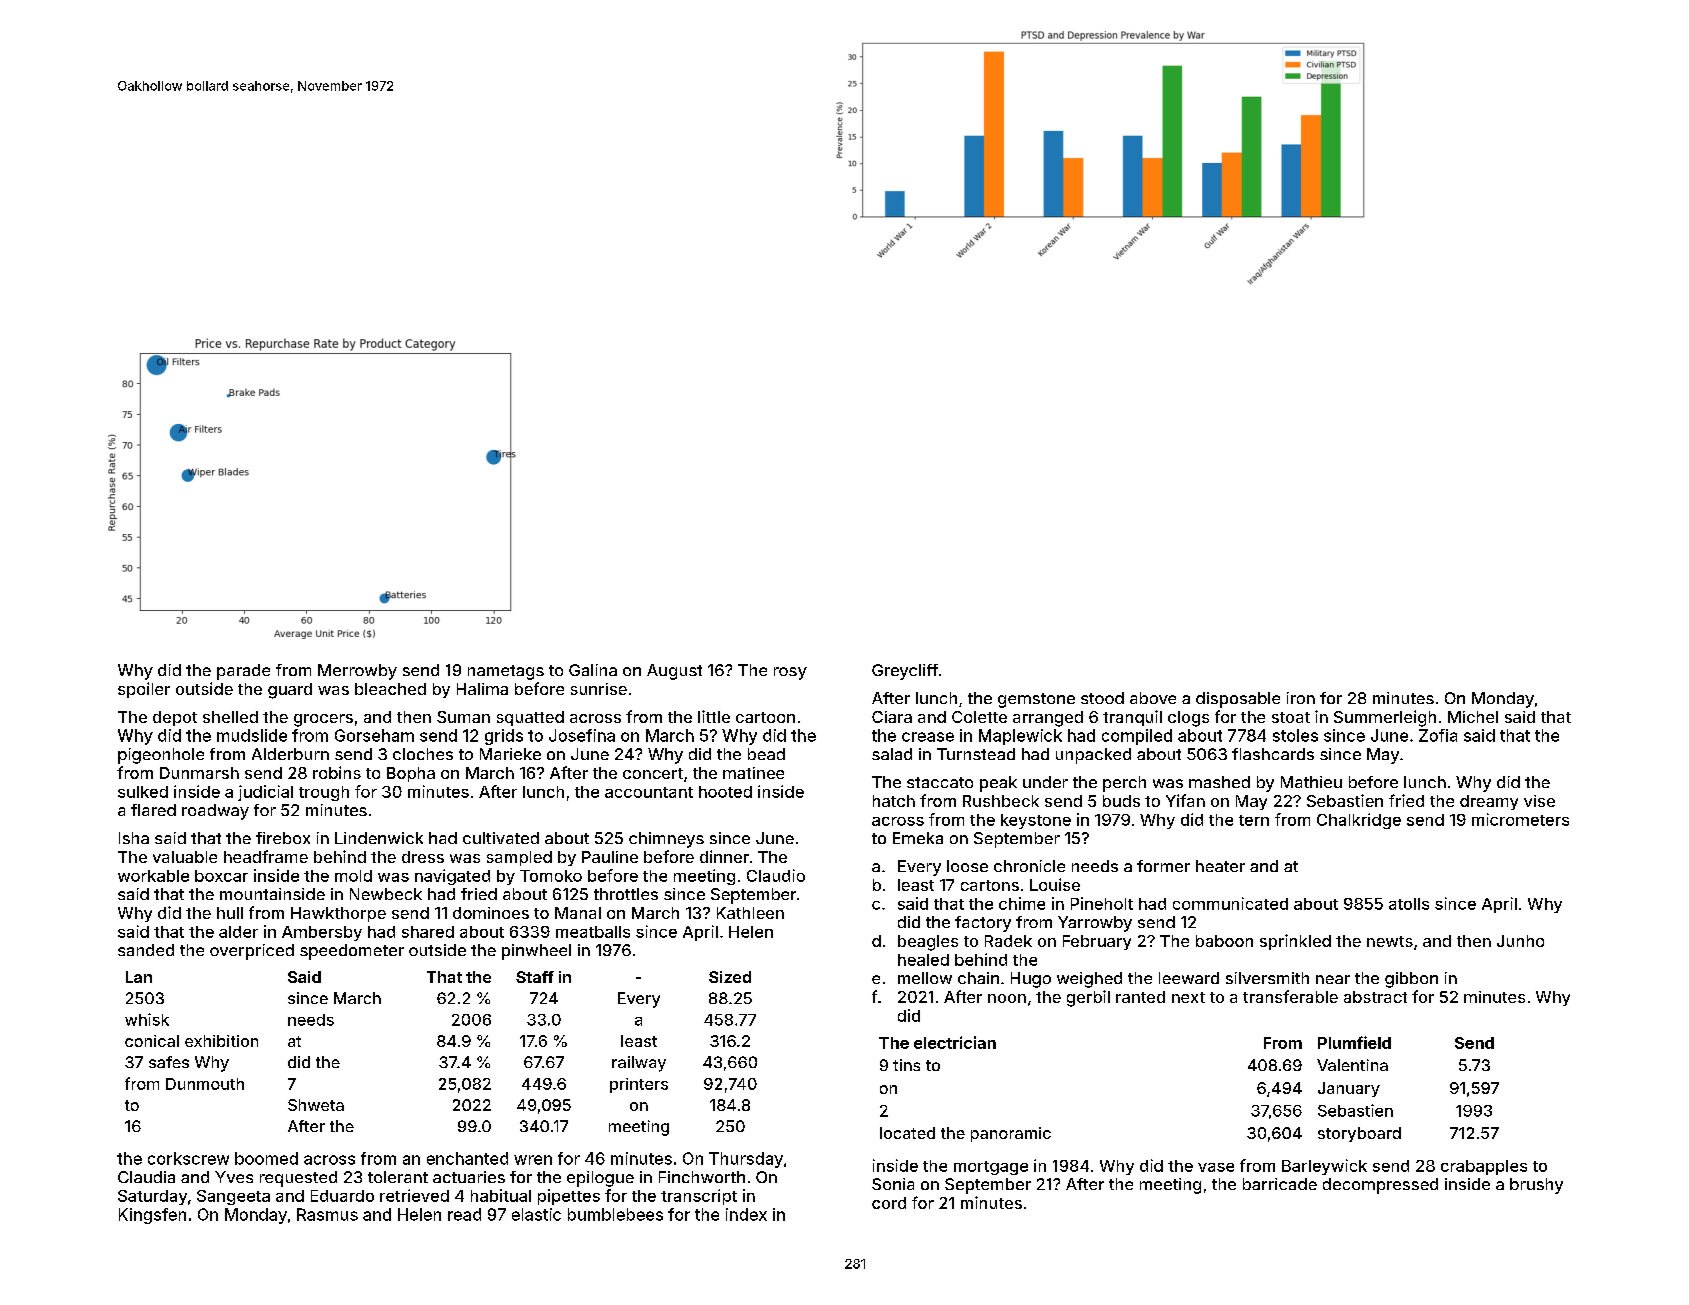  I want to click on Galina, so click(593, 670).
